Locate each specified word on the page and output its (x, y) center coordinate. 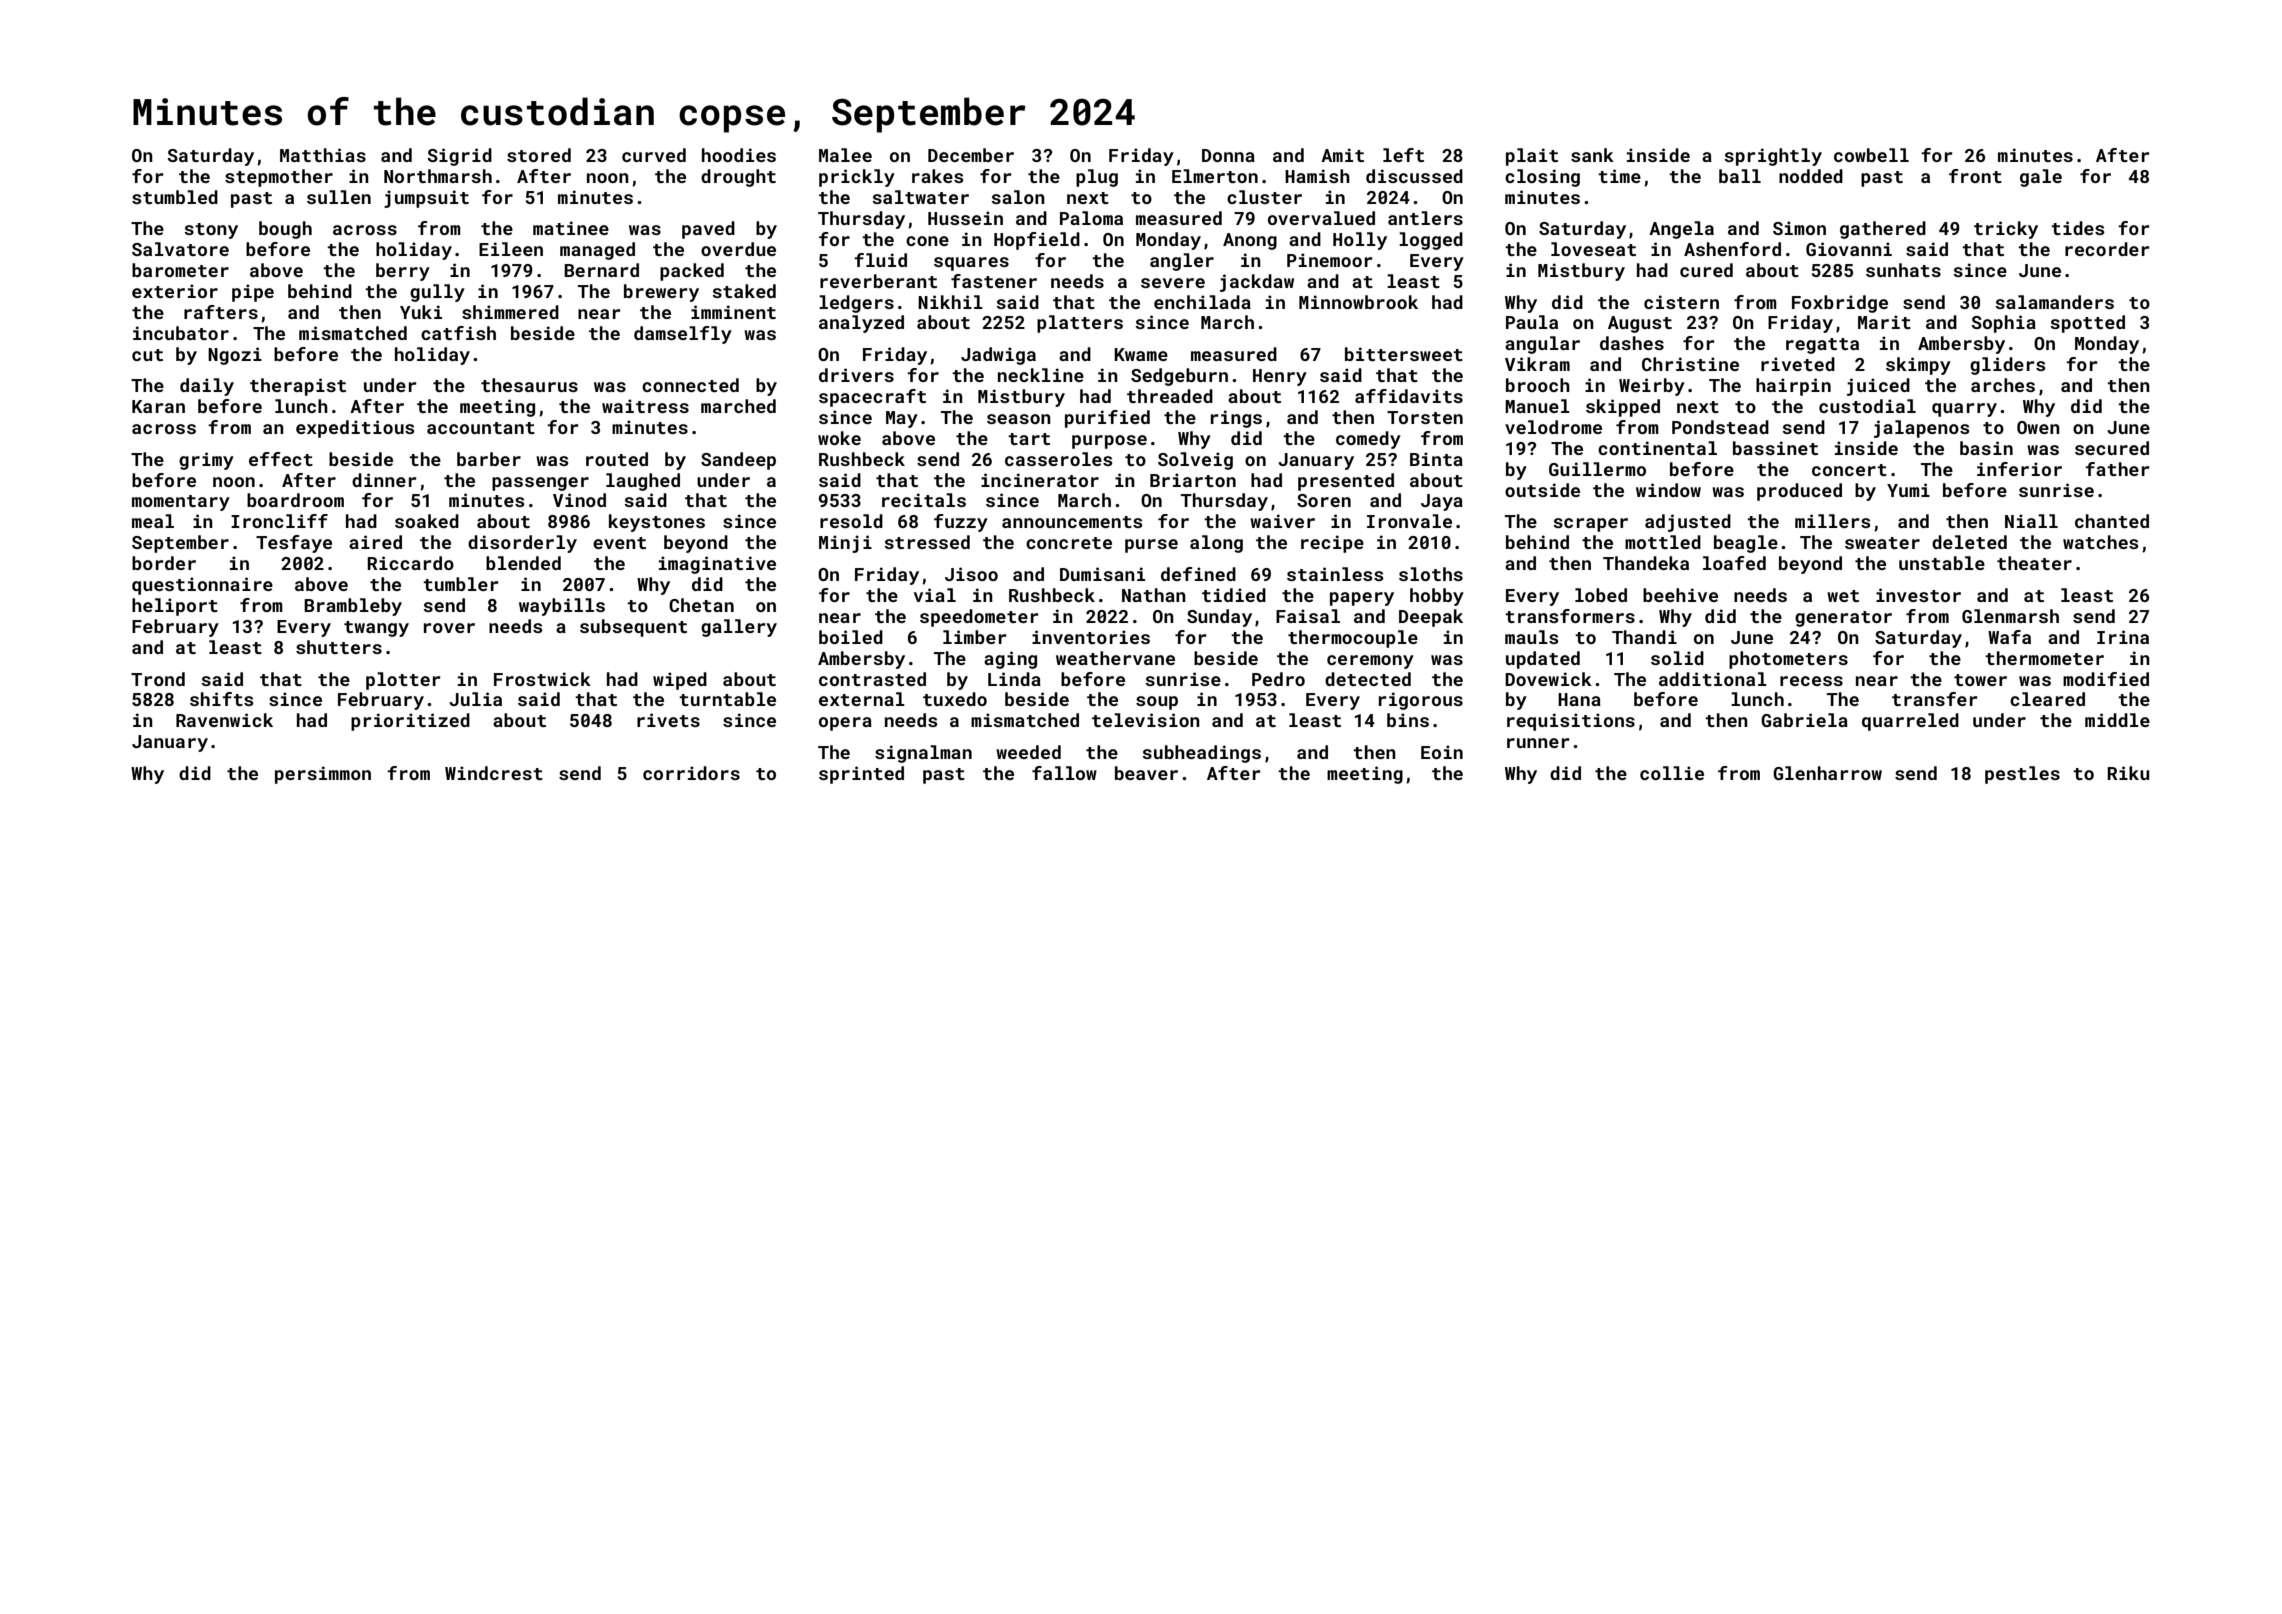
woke (839, 438)
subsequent (633, 628)
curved (654, 155)
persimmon (323, 775)
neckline (1041, 375)
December (971, 155)
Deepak (1431, 618)
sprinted (861, 775)
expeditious (355, 429)
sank (1592, 155)
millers (1833, 521)
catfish (458, 333)
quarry (1964, 410)
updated (1543, 660)
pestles (2022, 775)
